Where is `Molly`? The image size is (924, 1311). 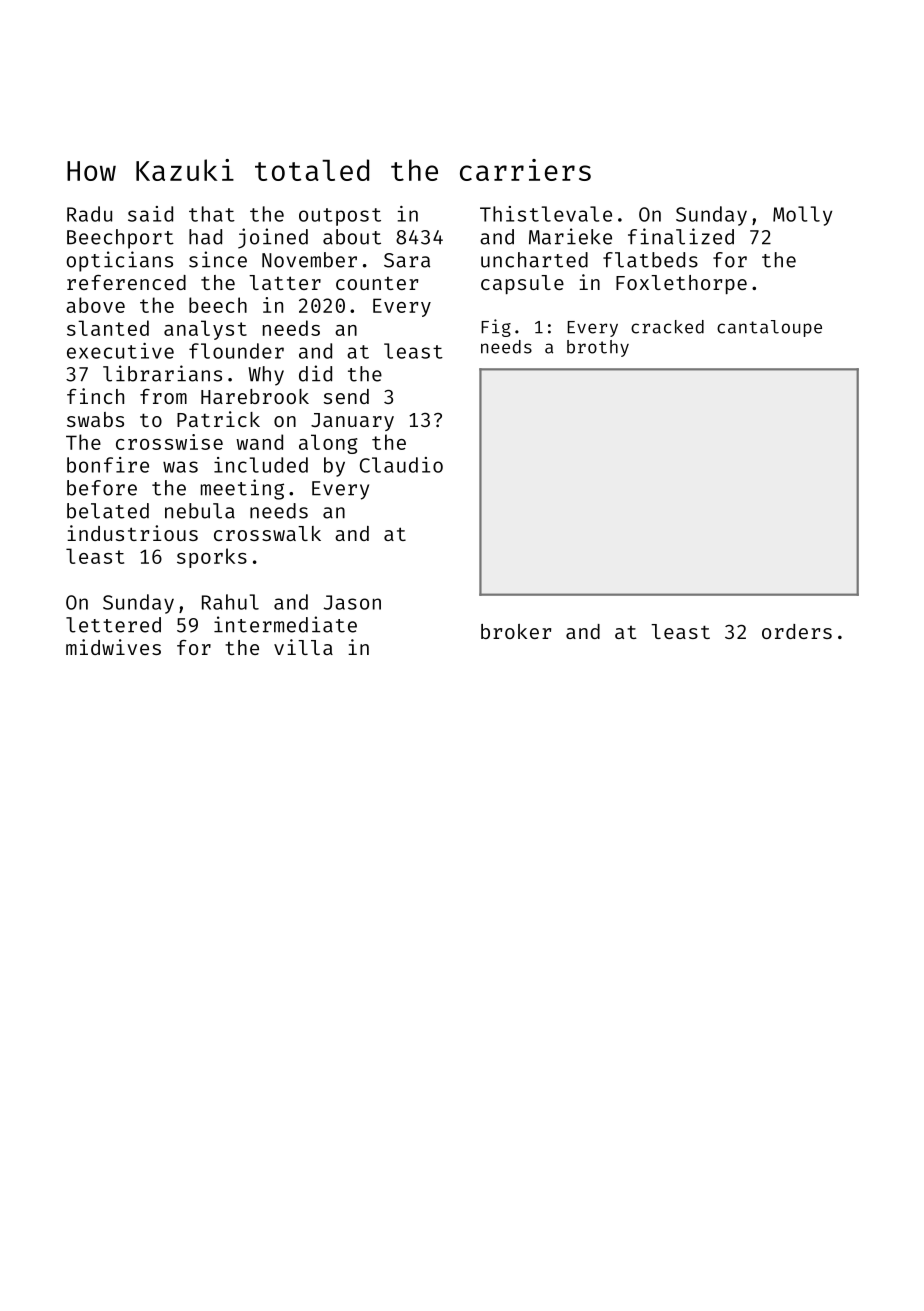 Molly is located at coordinates (802, 216).
